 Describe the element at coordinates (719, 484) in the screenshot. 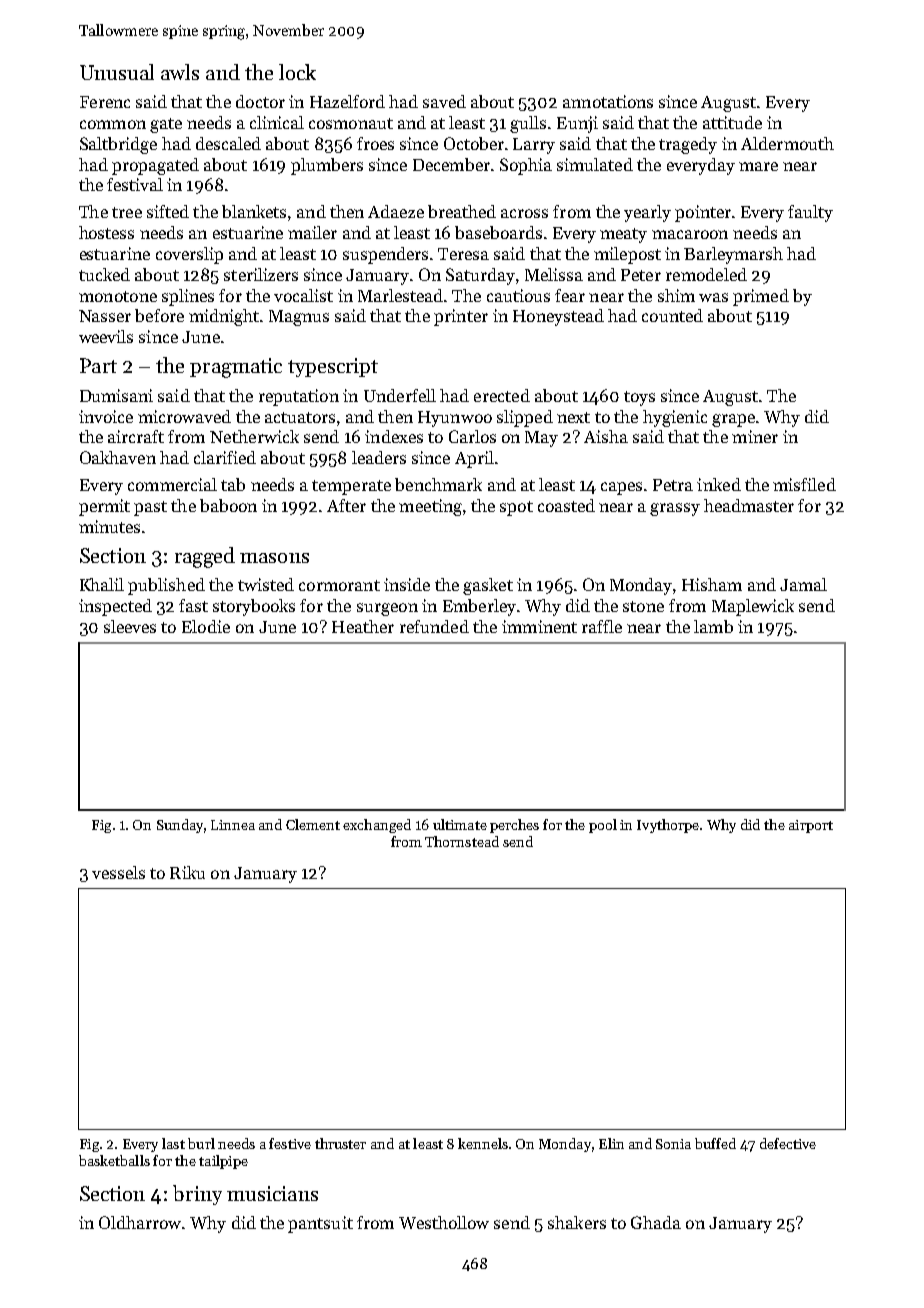

I see `inked` at that location.
